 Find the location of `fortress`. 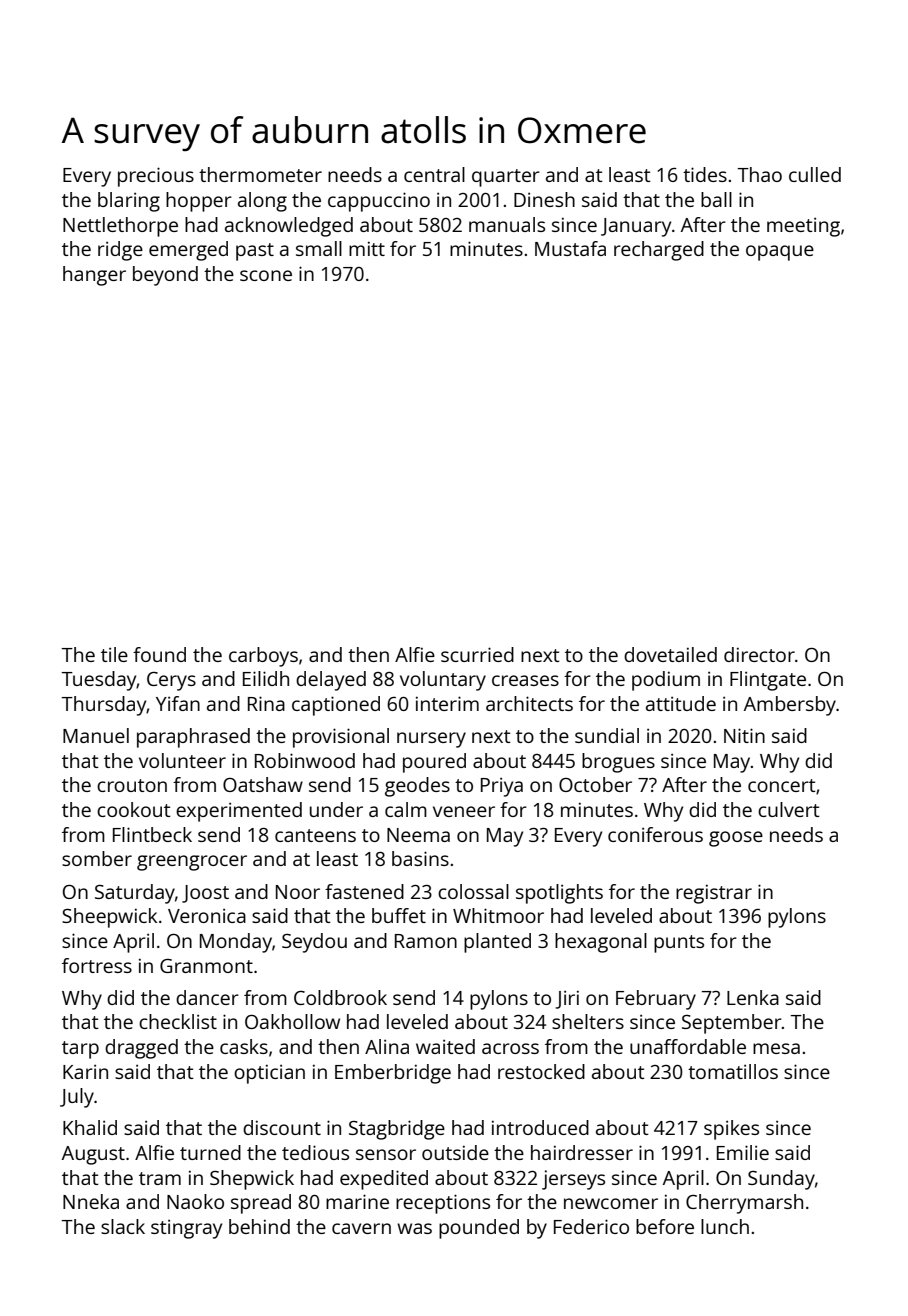

fortress is located at coordinates (97, 965).
